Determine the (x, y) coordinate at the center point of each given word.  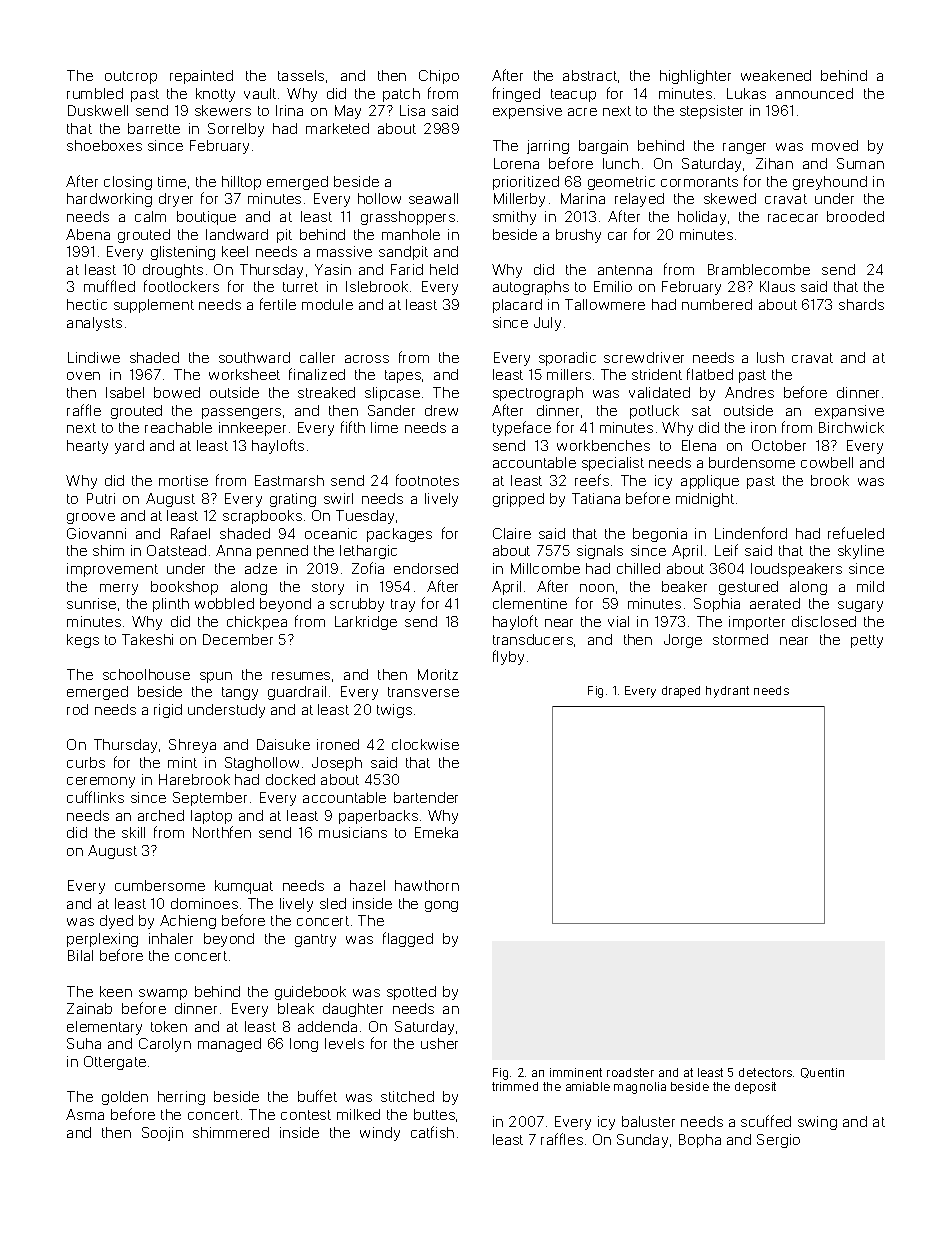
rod (77, 709)
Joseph (337, 764)
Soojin (162, 1134)
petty (867, 641)
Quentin (822, 1073)
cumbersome (160, 885)
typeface (522, 428)
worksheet (244, 374)
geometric (621, 183)
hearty (87, 447)
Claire (512, 533)
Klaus (777, 286)
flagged (408, 939)
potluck (654, 412)
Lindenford (751, 533)
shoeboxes (104, 145)
